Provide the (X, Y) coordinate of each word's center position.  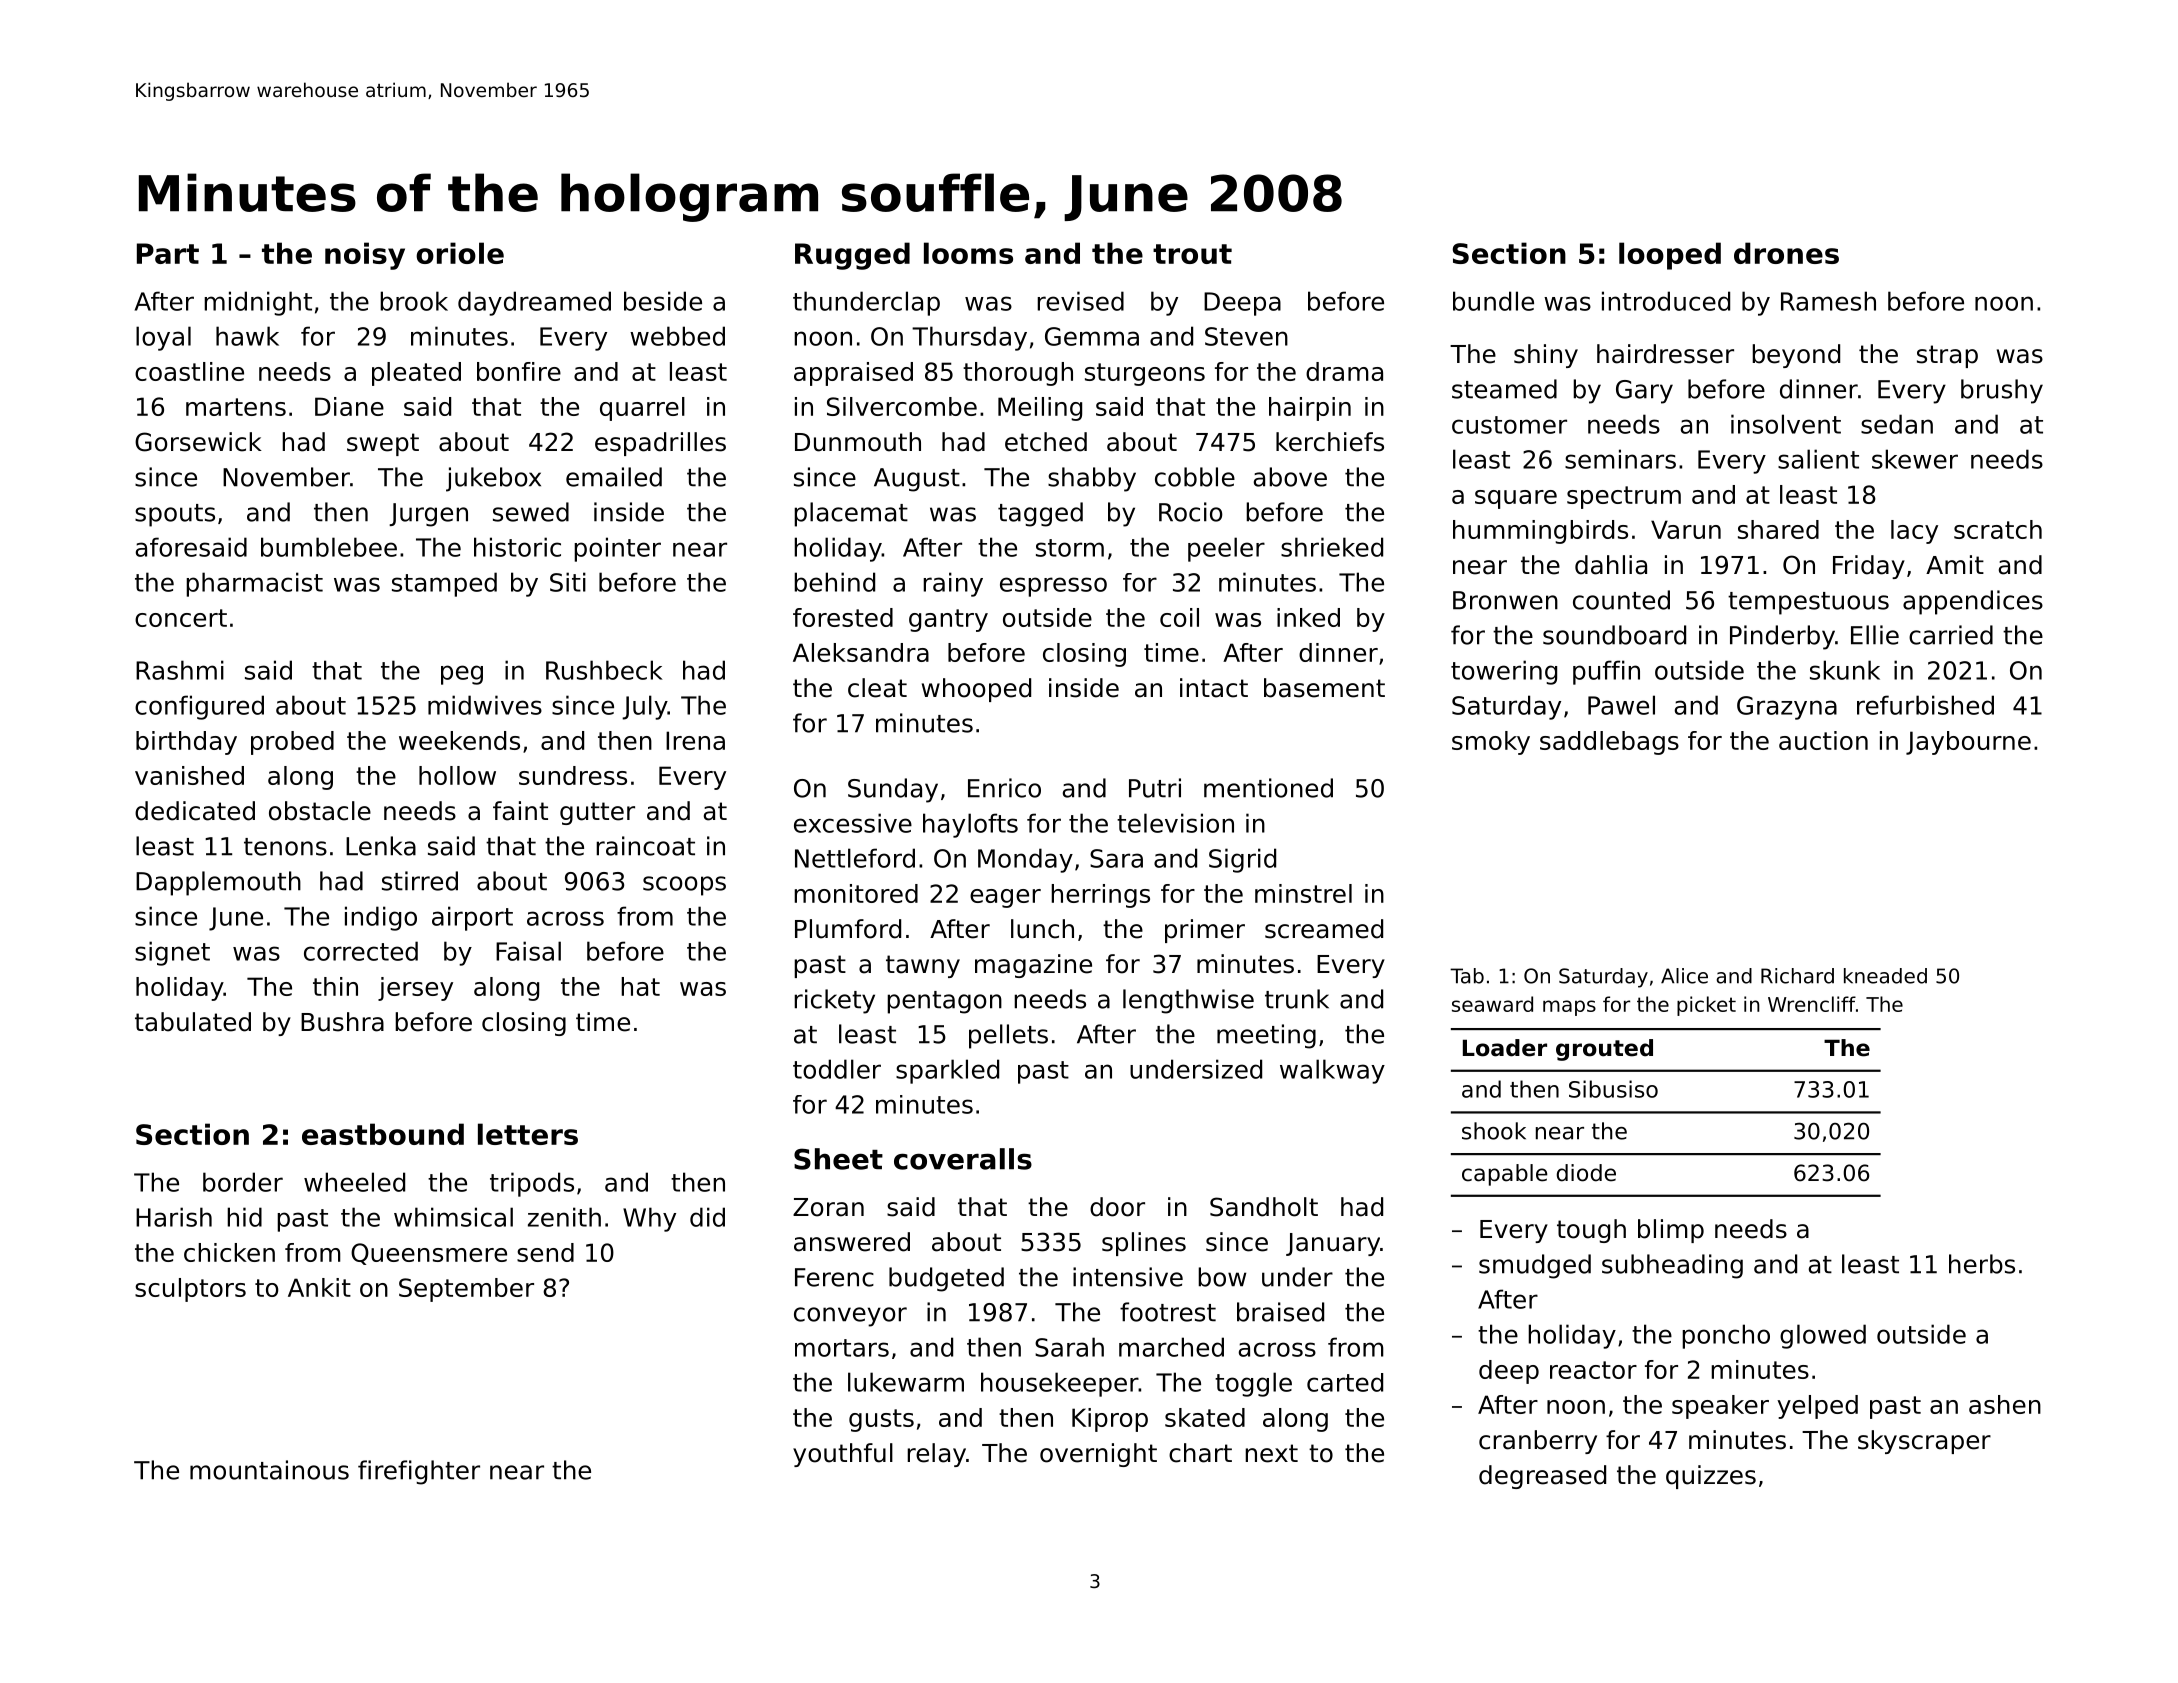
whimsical (453, 1217)
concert (181, 618)
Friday (1869, 567)
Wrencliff (1812, 1004)
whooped (976, 690)
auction (1823, 740)
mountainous (269, 1470)
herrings (1100, 896)
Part (168, 253)
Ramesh (1828, 301)
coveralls (963, 1159)
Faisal (528, 951)
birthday (186, 743)
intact (1214, 688)
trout (1192, 254)
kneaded (1885, 976)
